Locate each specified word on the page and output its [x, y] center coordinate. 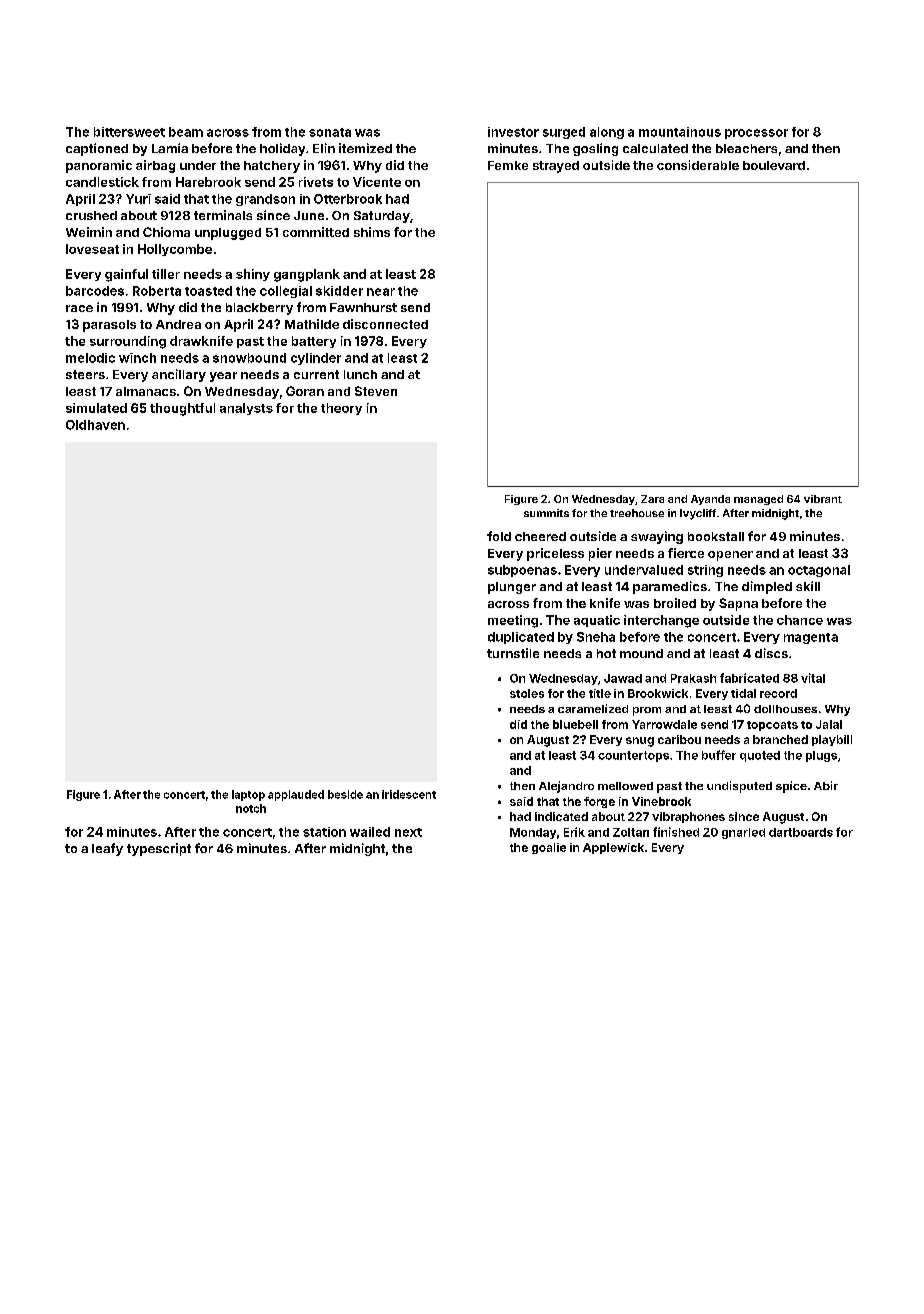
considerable [698, 165]
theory [341, 409]
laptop [248, 795]
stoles [527, 693]
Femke [508, 165]
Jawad [623, 678]
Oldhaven [95, 425]
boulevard [774, 165]
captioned [97, 149]
